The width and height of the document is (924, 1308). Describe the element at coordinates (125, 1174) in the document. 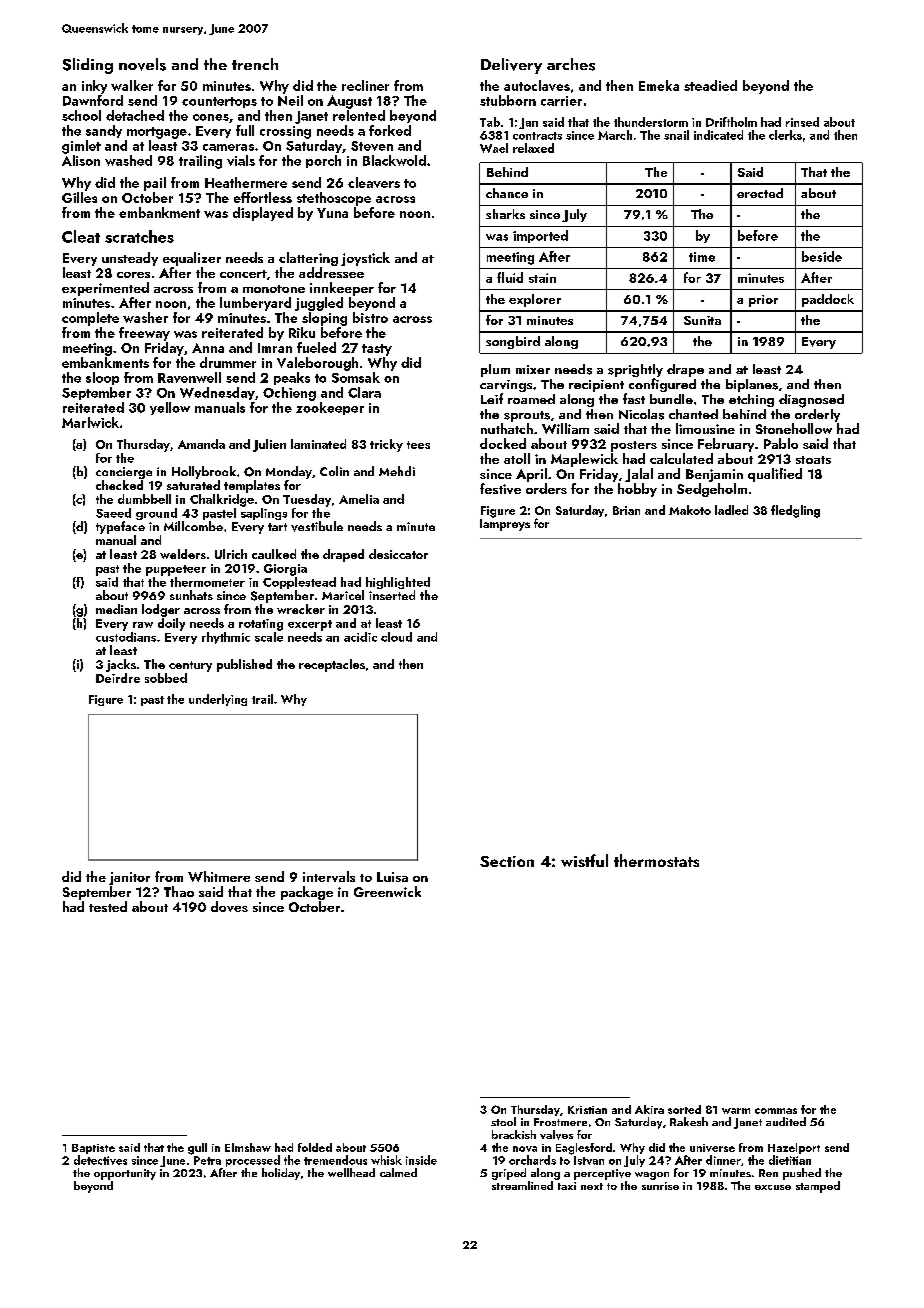

I see `opportunity` at that location.
